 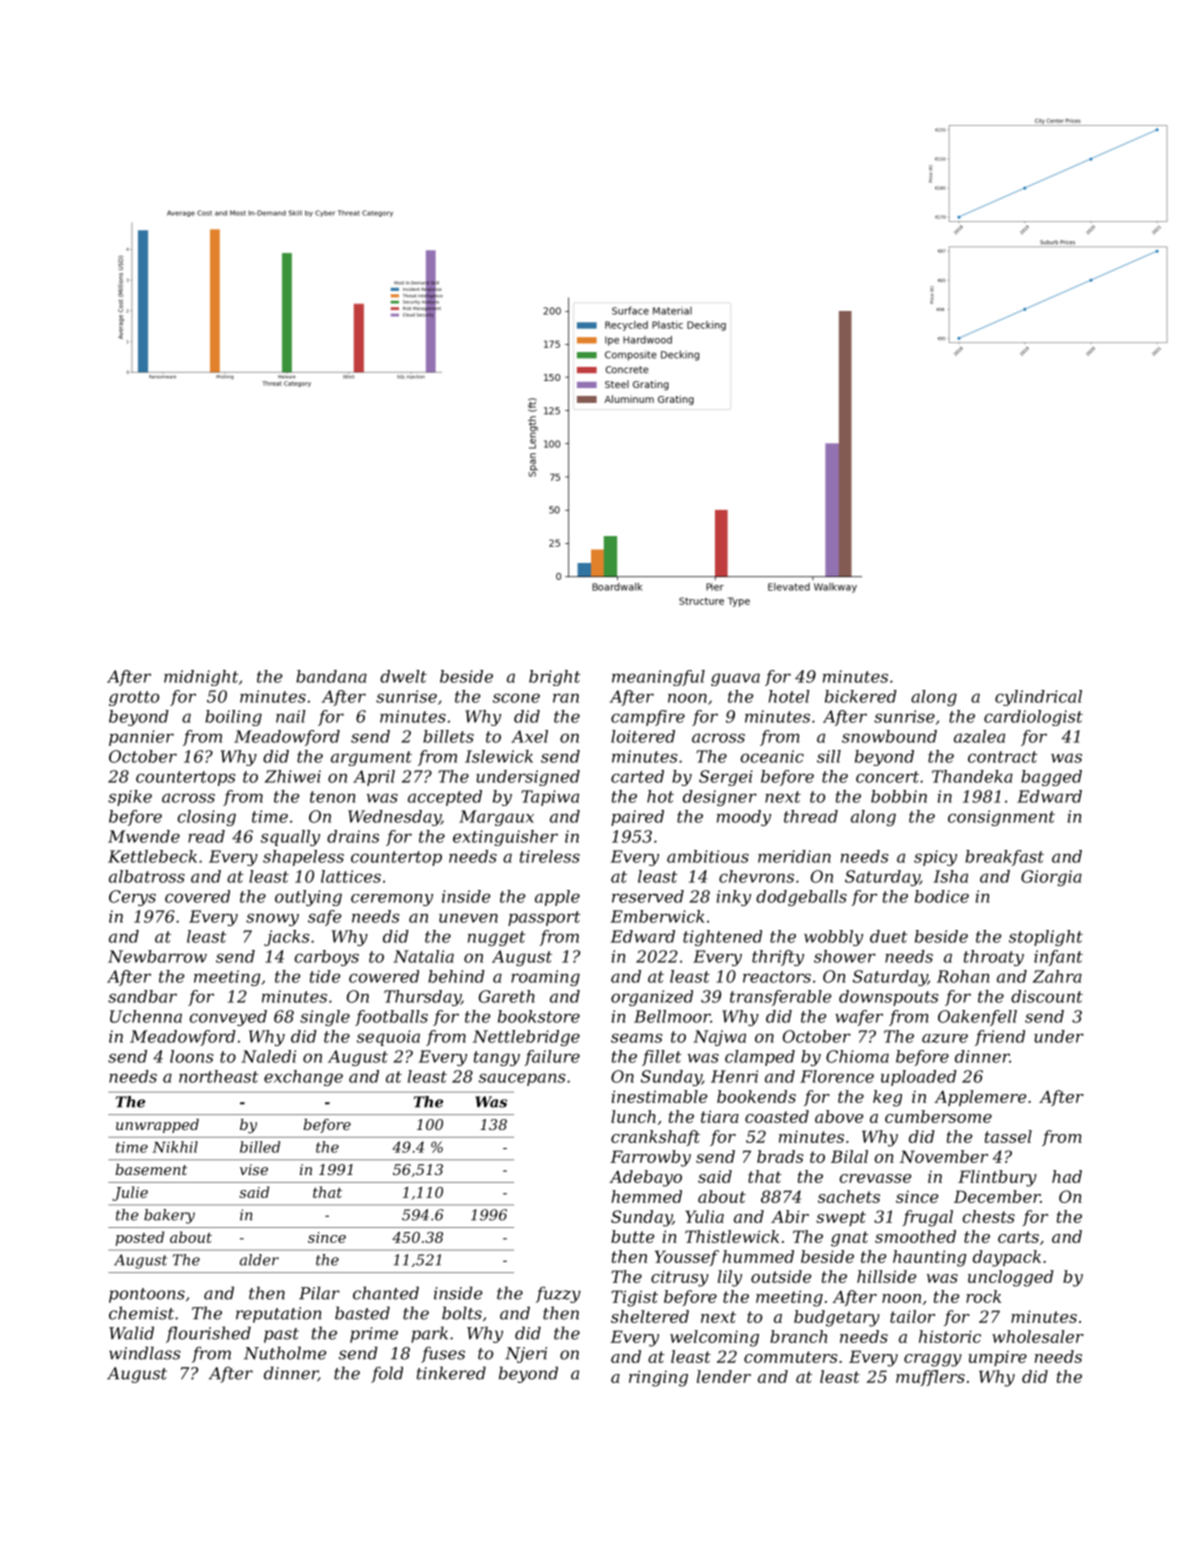 I want to click on tassel, so click(x=1008, y=1136).
